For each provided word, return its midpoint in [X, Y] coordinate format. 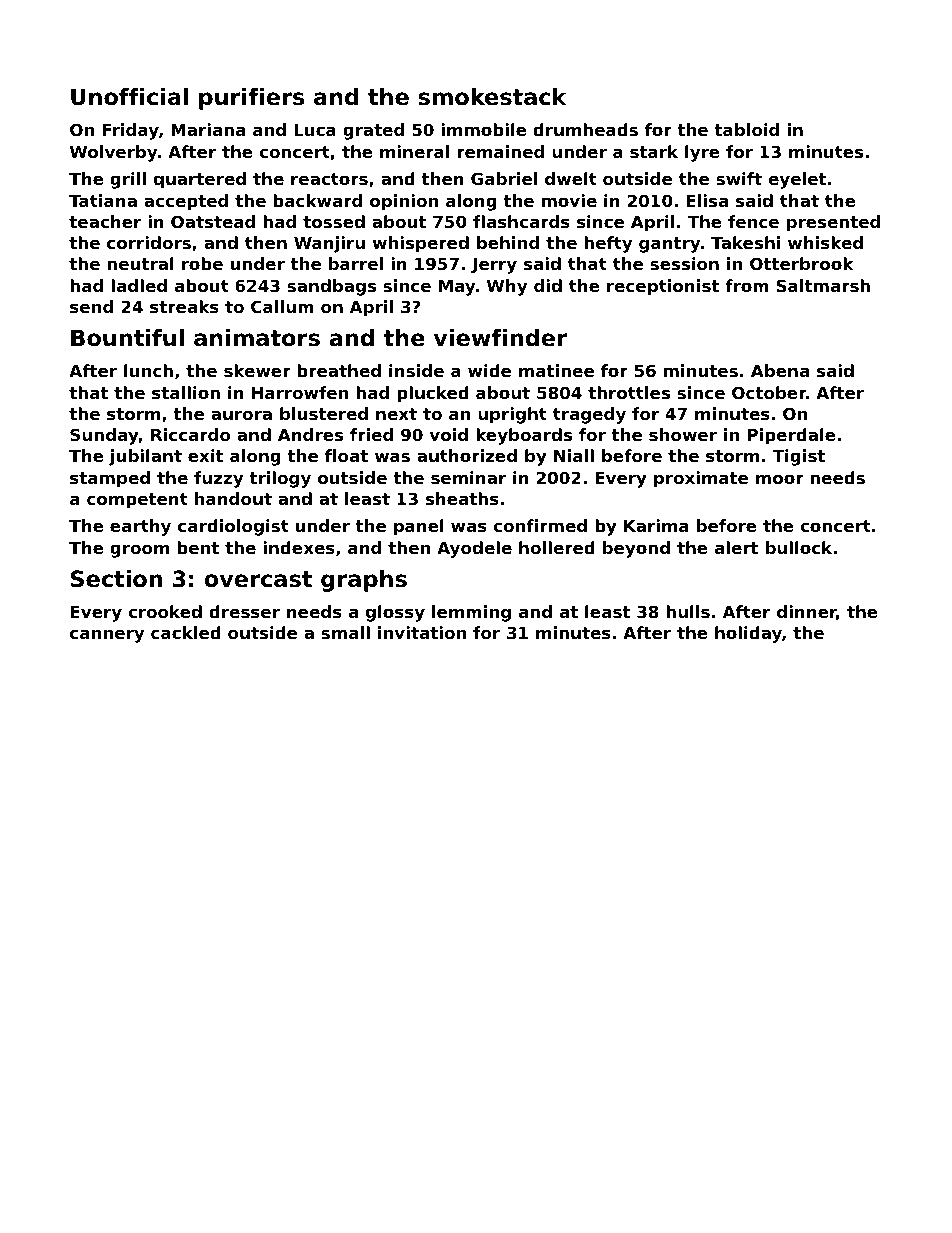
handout [233, 498]
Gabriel [504, 178]
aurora [241, 415]
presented [833, 223]
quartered [200, 180]
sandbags [331, 287]
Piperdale [792, 436]
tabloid [746, 129]
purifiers [252, 99]
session [684, 263]
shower [683, 434]
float [346, 455]
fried [371, 434]
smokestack [492, 97]
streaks [184, 306]
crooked [165, 611]
